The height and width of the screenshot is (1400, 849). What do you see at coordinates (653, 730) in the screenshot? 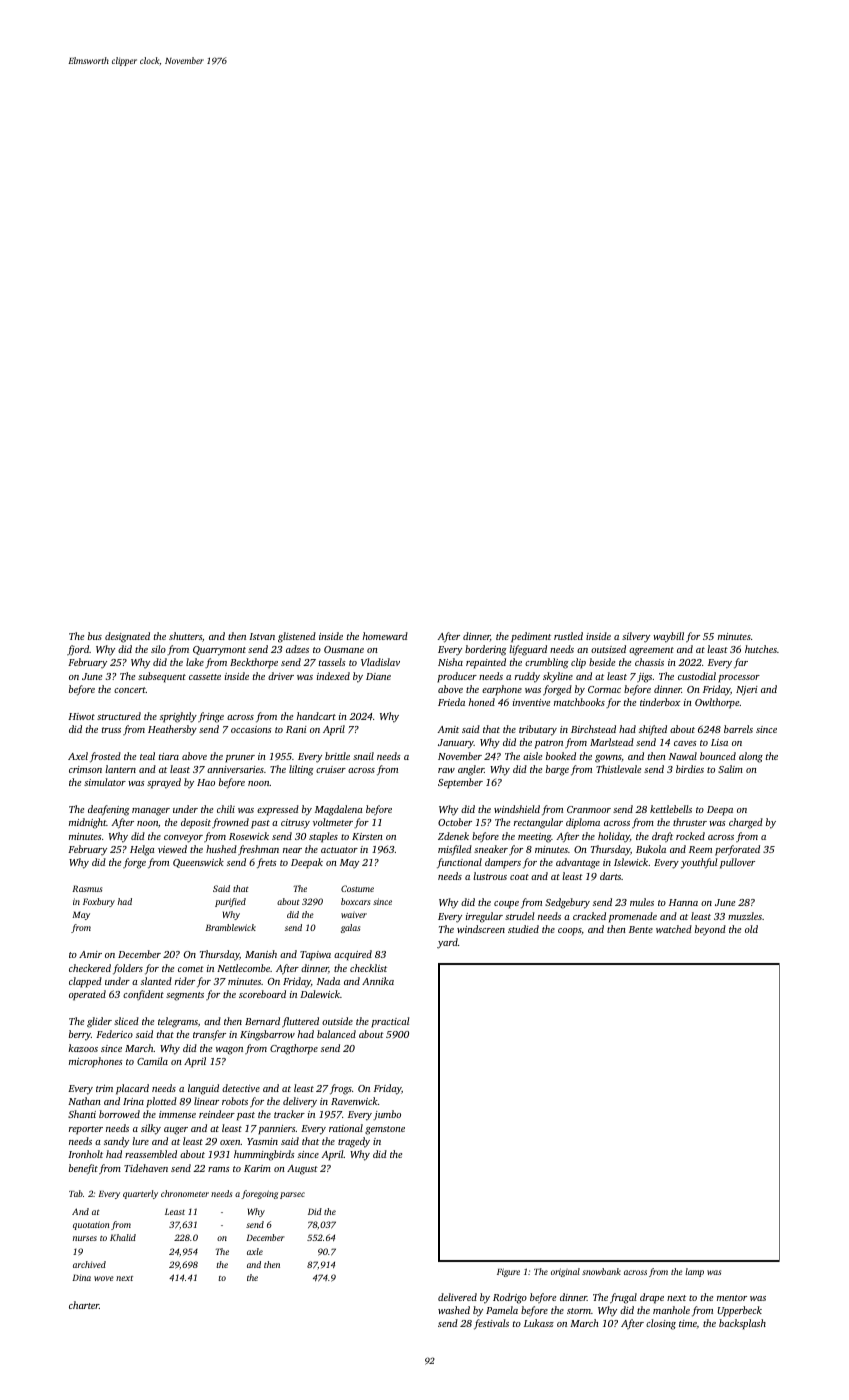
I see `shifted` at bounding box center [653, 730].
